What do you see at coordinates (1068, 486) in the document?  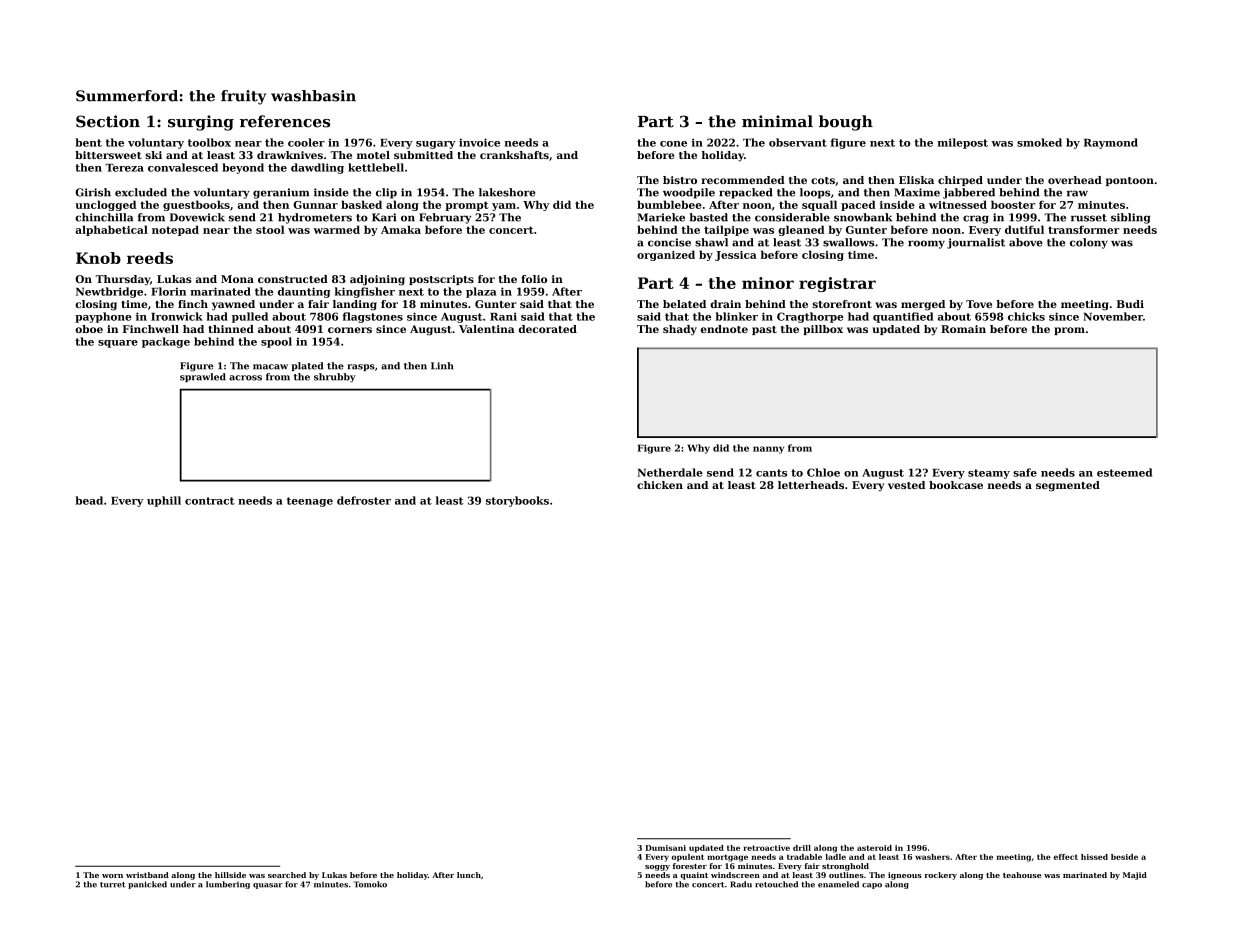 I see `segmented` at bounding box center [1068, 486].
